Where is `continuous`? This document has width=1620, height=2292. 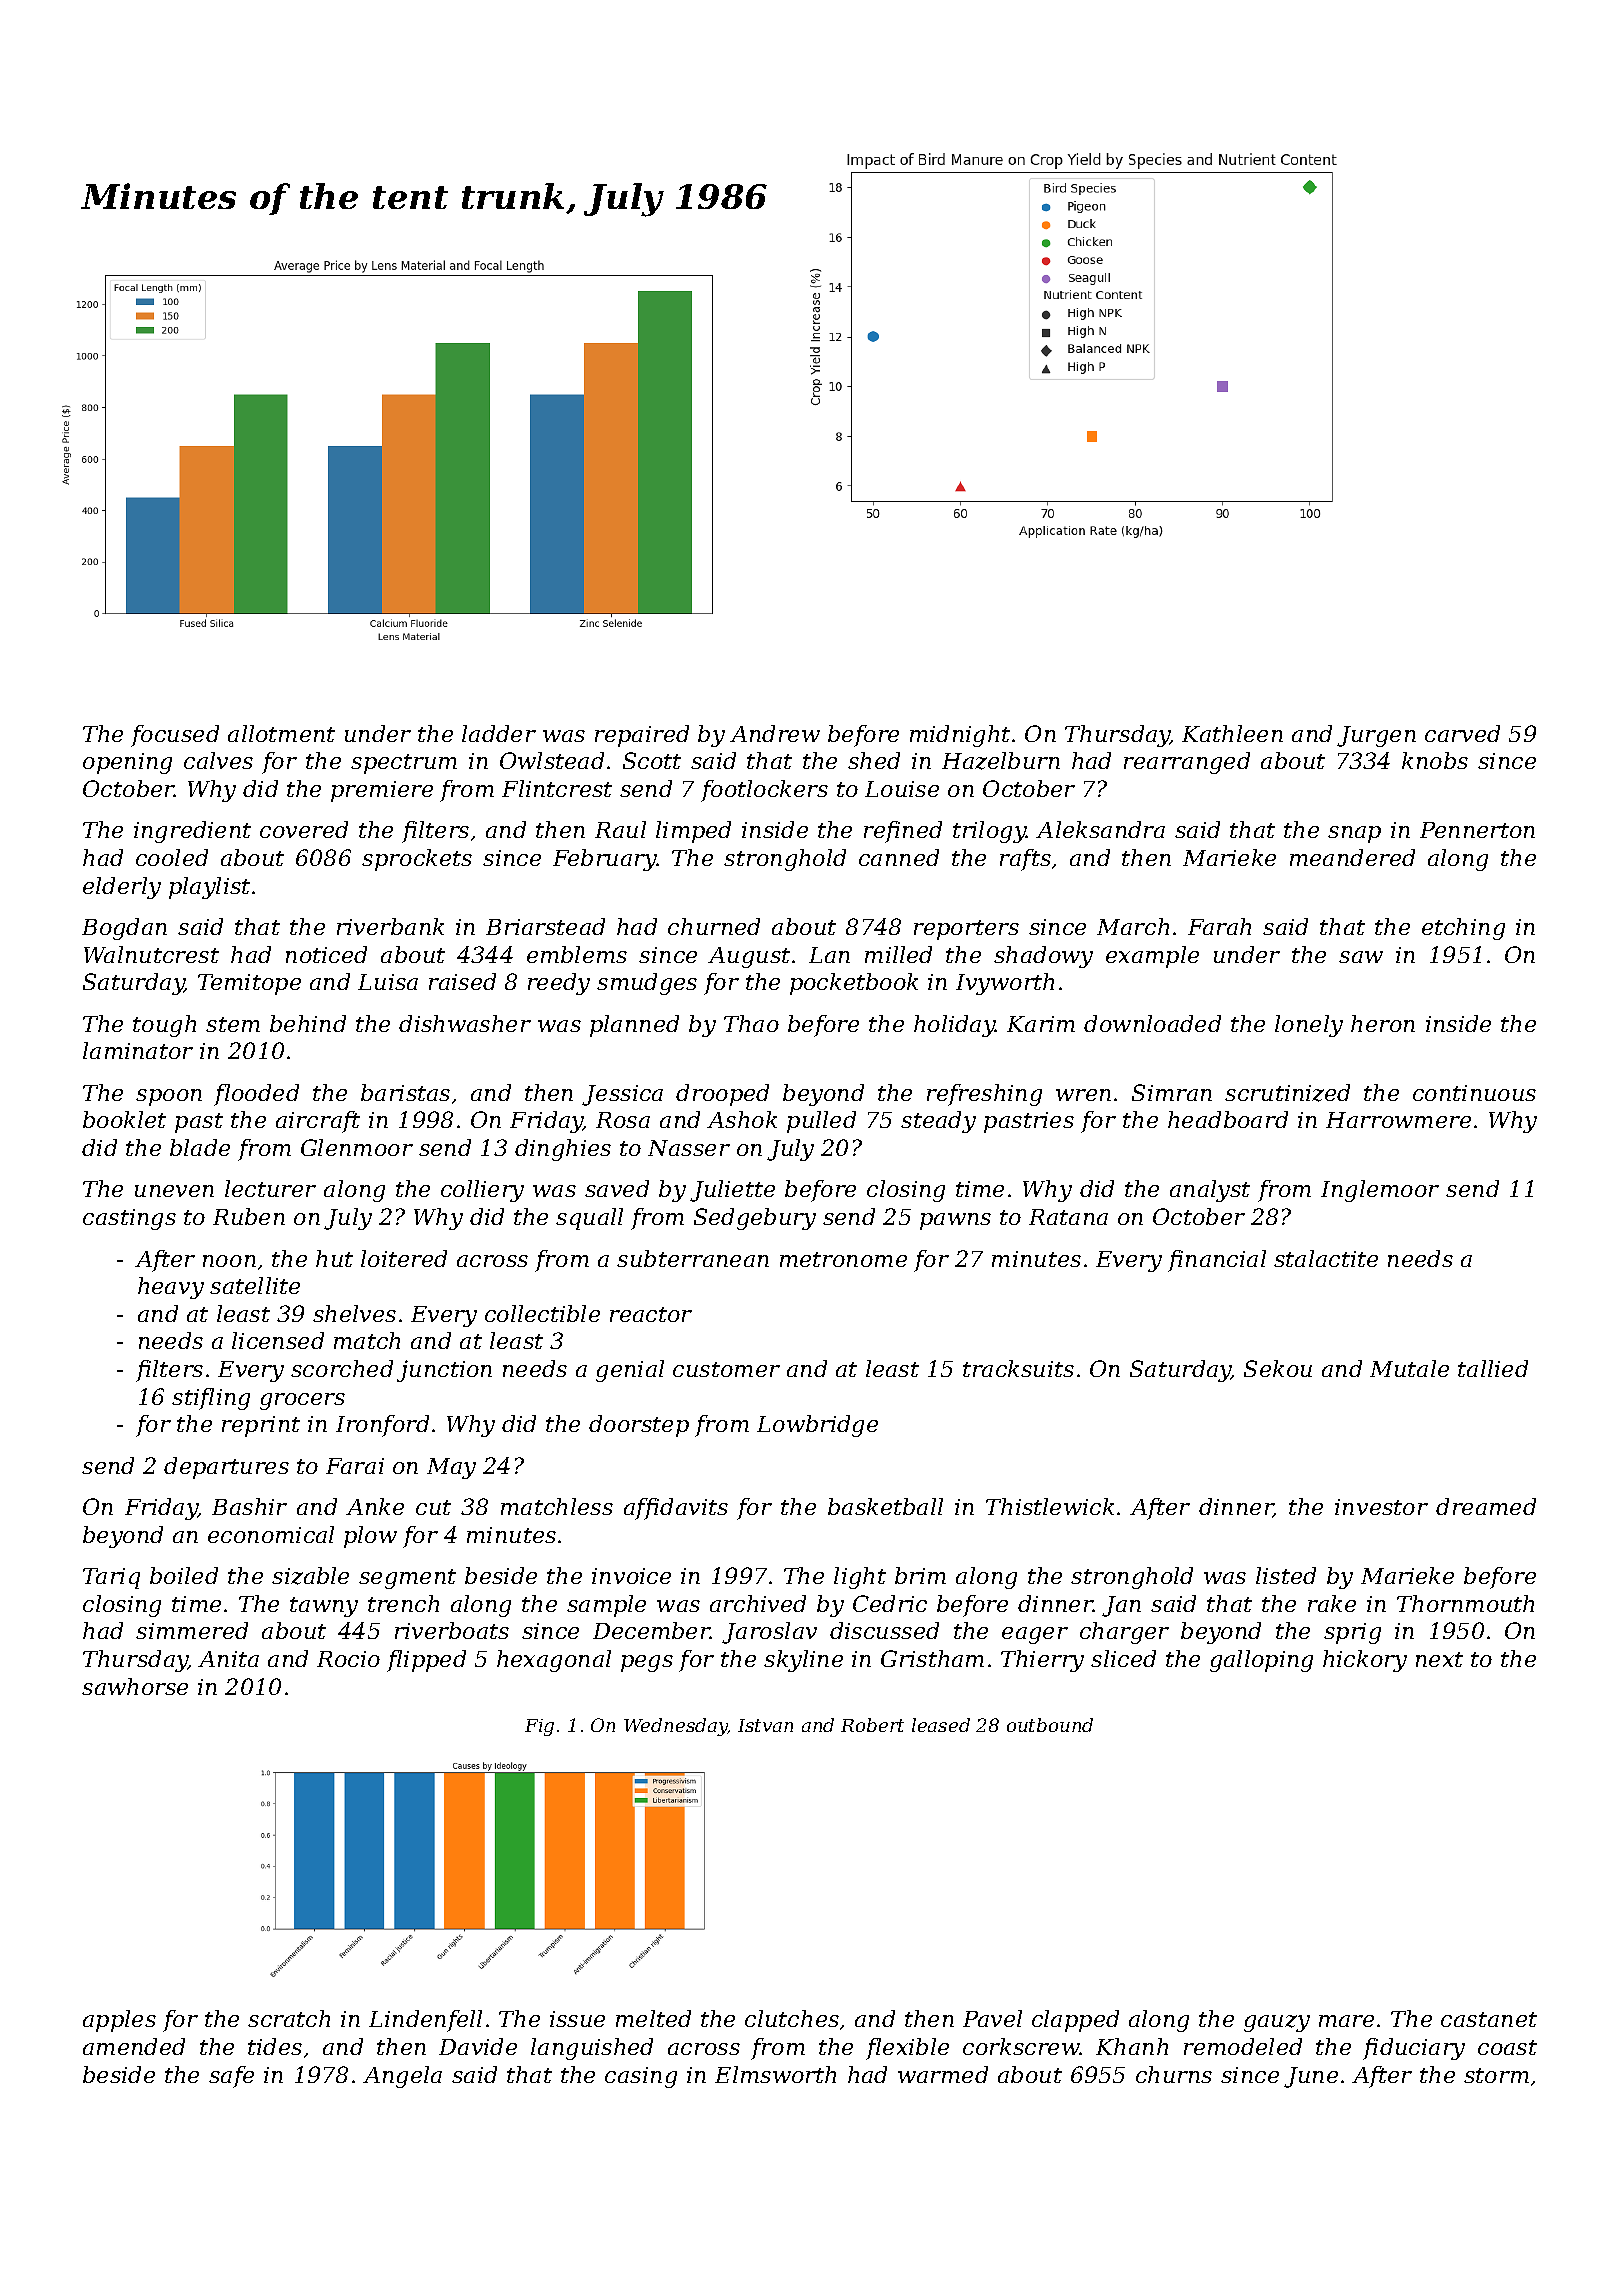 continuous is located at coordinates (1474, 1093).
